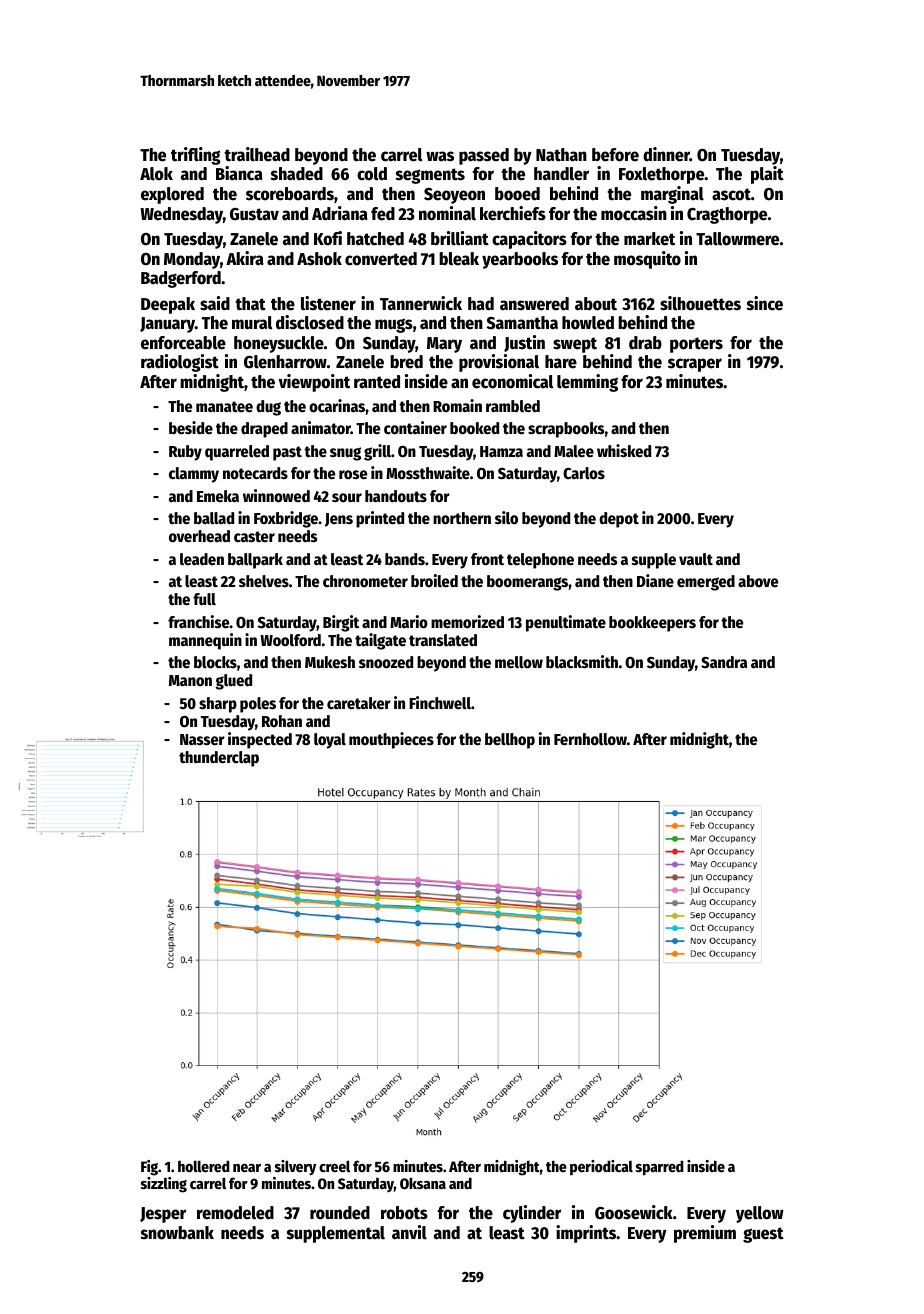  What do you see at coordinates (624, 451) in the screenshot?
I see `whisked` at bounding box center [624, 451].
